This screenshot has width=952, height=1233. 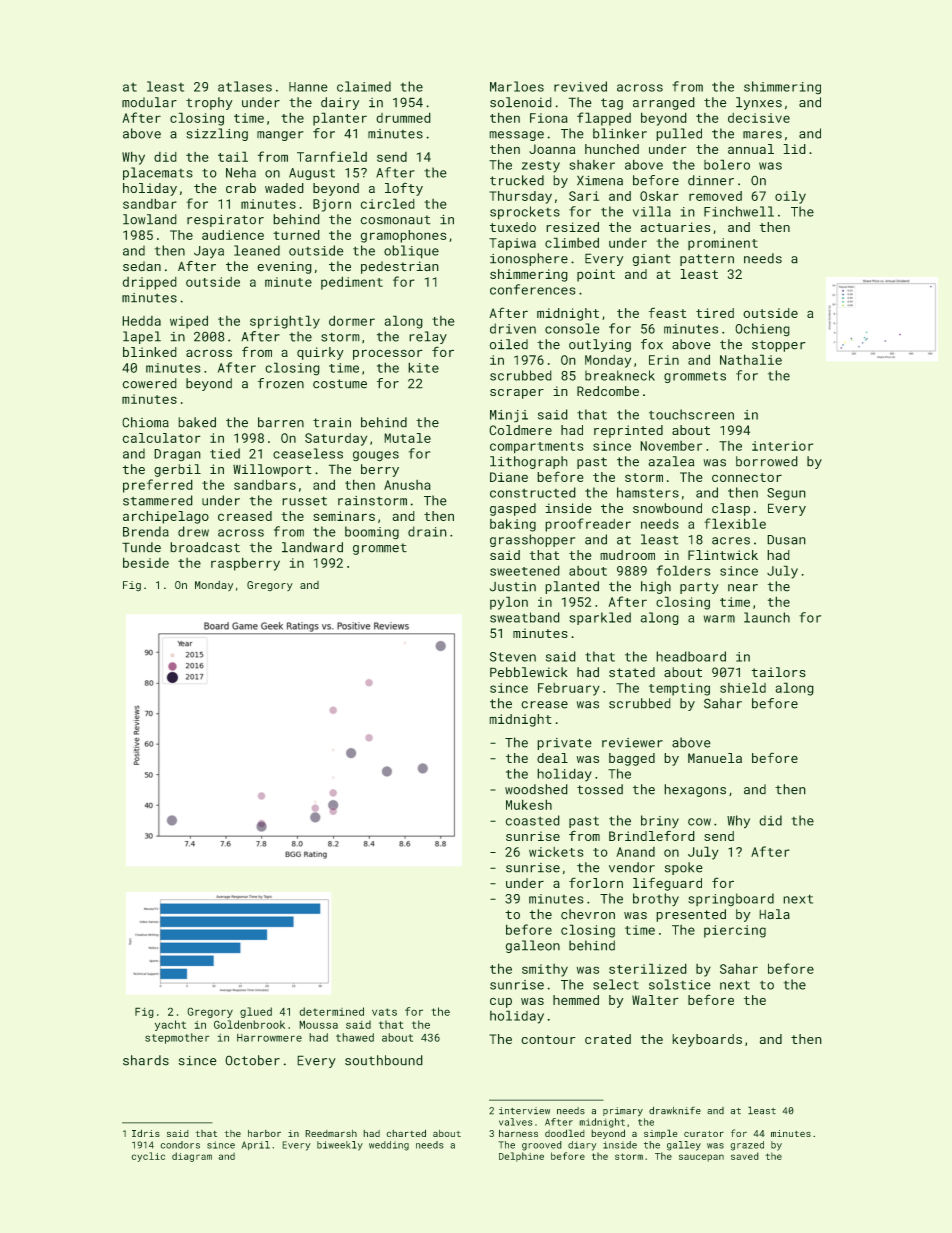 What do you see at coordinates (193, 531) in the screenshot?
I see `drew` at bounding box center [193, 531].
